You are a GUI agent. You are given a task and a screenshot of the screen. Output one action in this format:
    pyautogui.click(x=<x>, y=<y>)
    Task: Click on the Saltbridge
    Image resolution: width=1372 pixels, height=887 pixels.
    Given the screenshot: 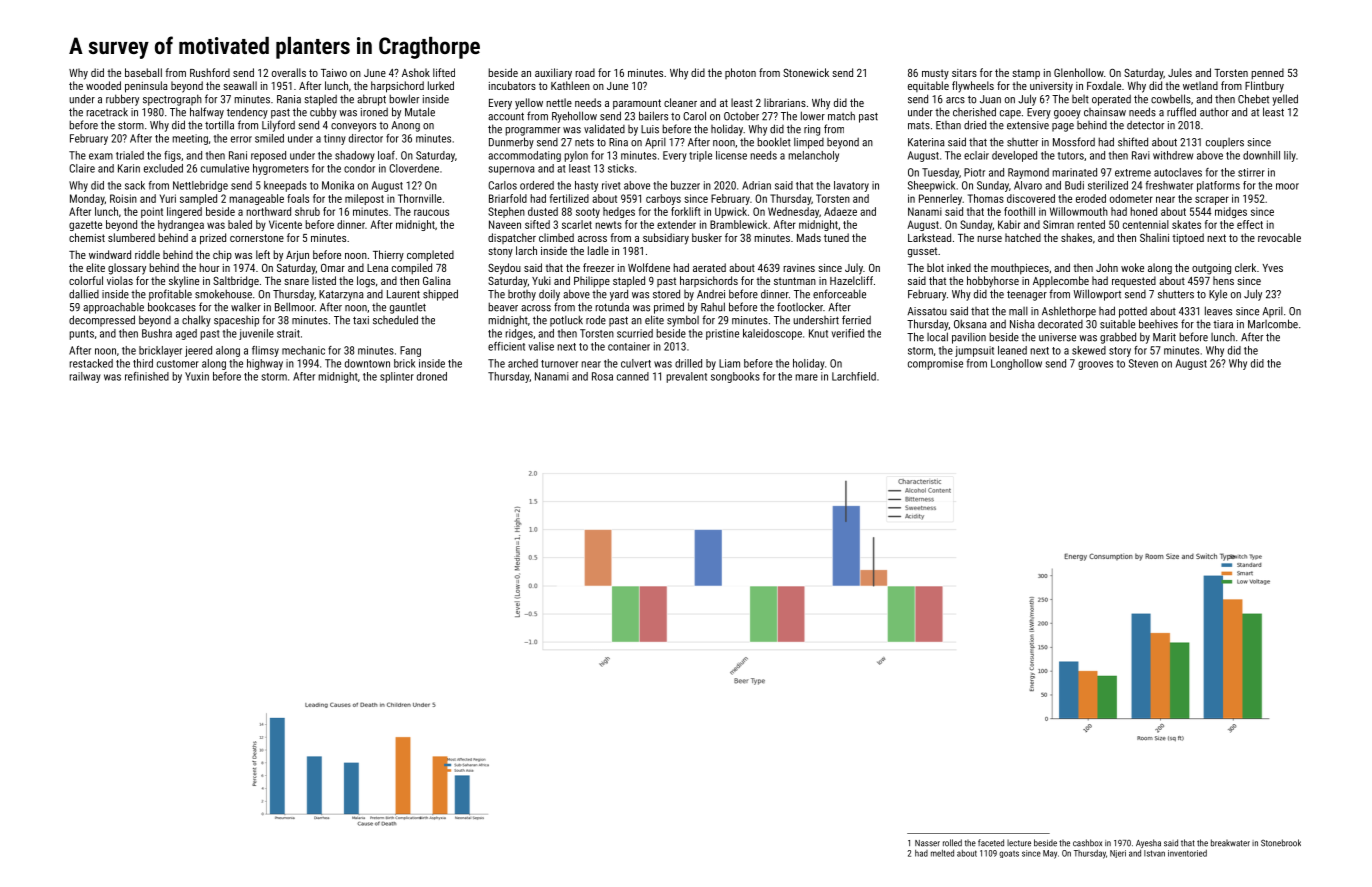 What is the action you would take?
    pyautogui.click(x=236, y=282)
